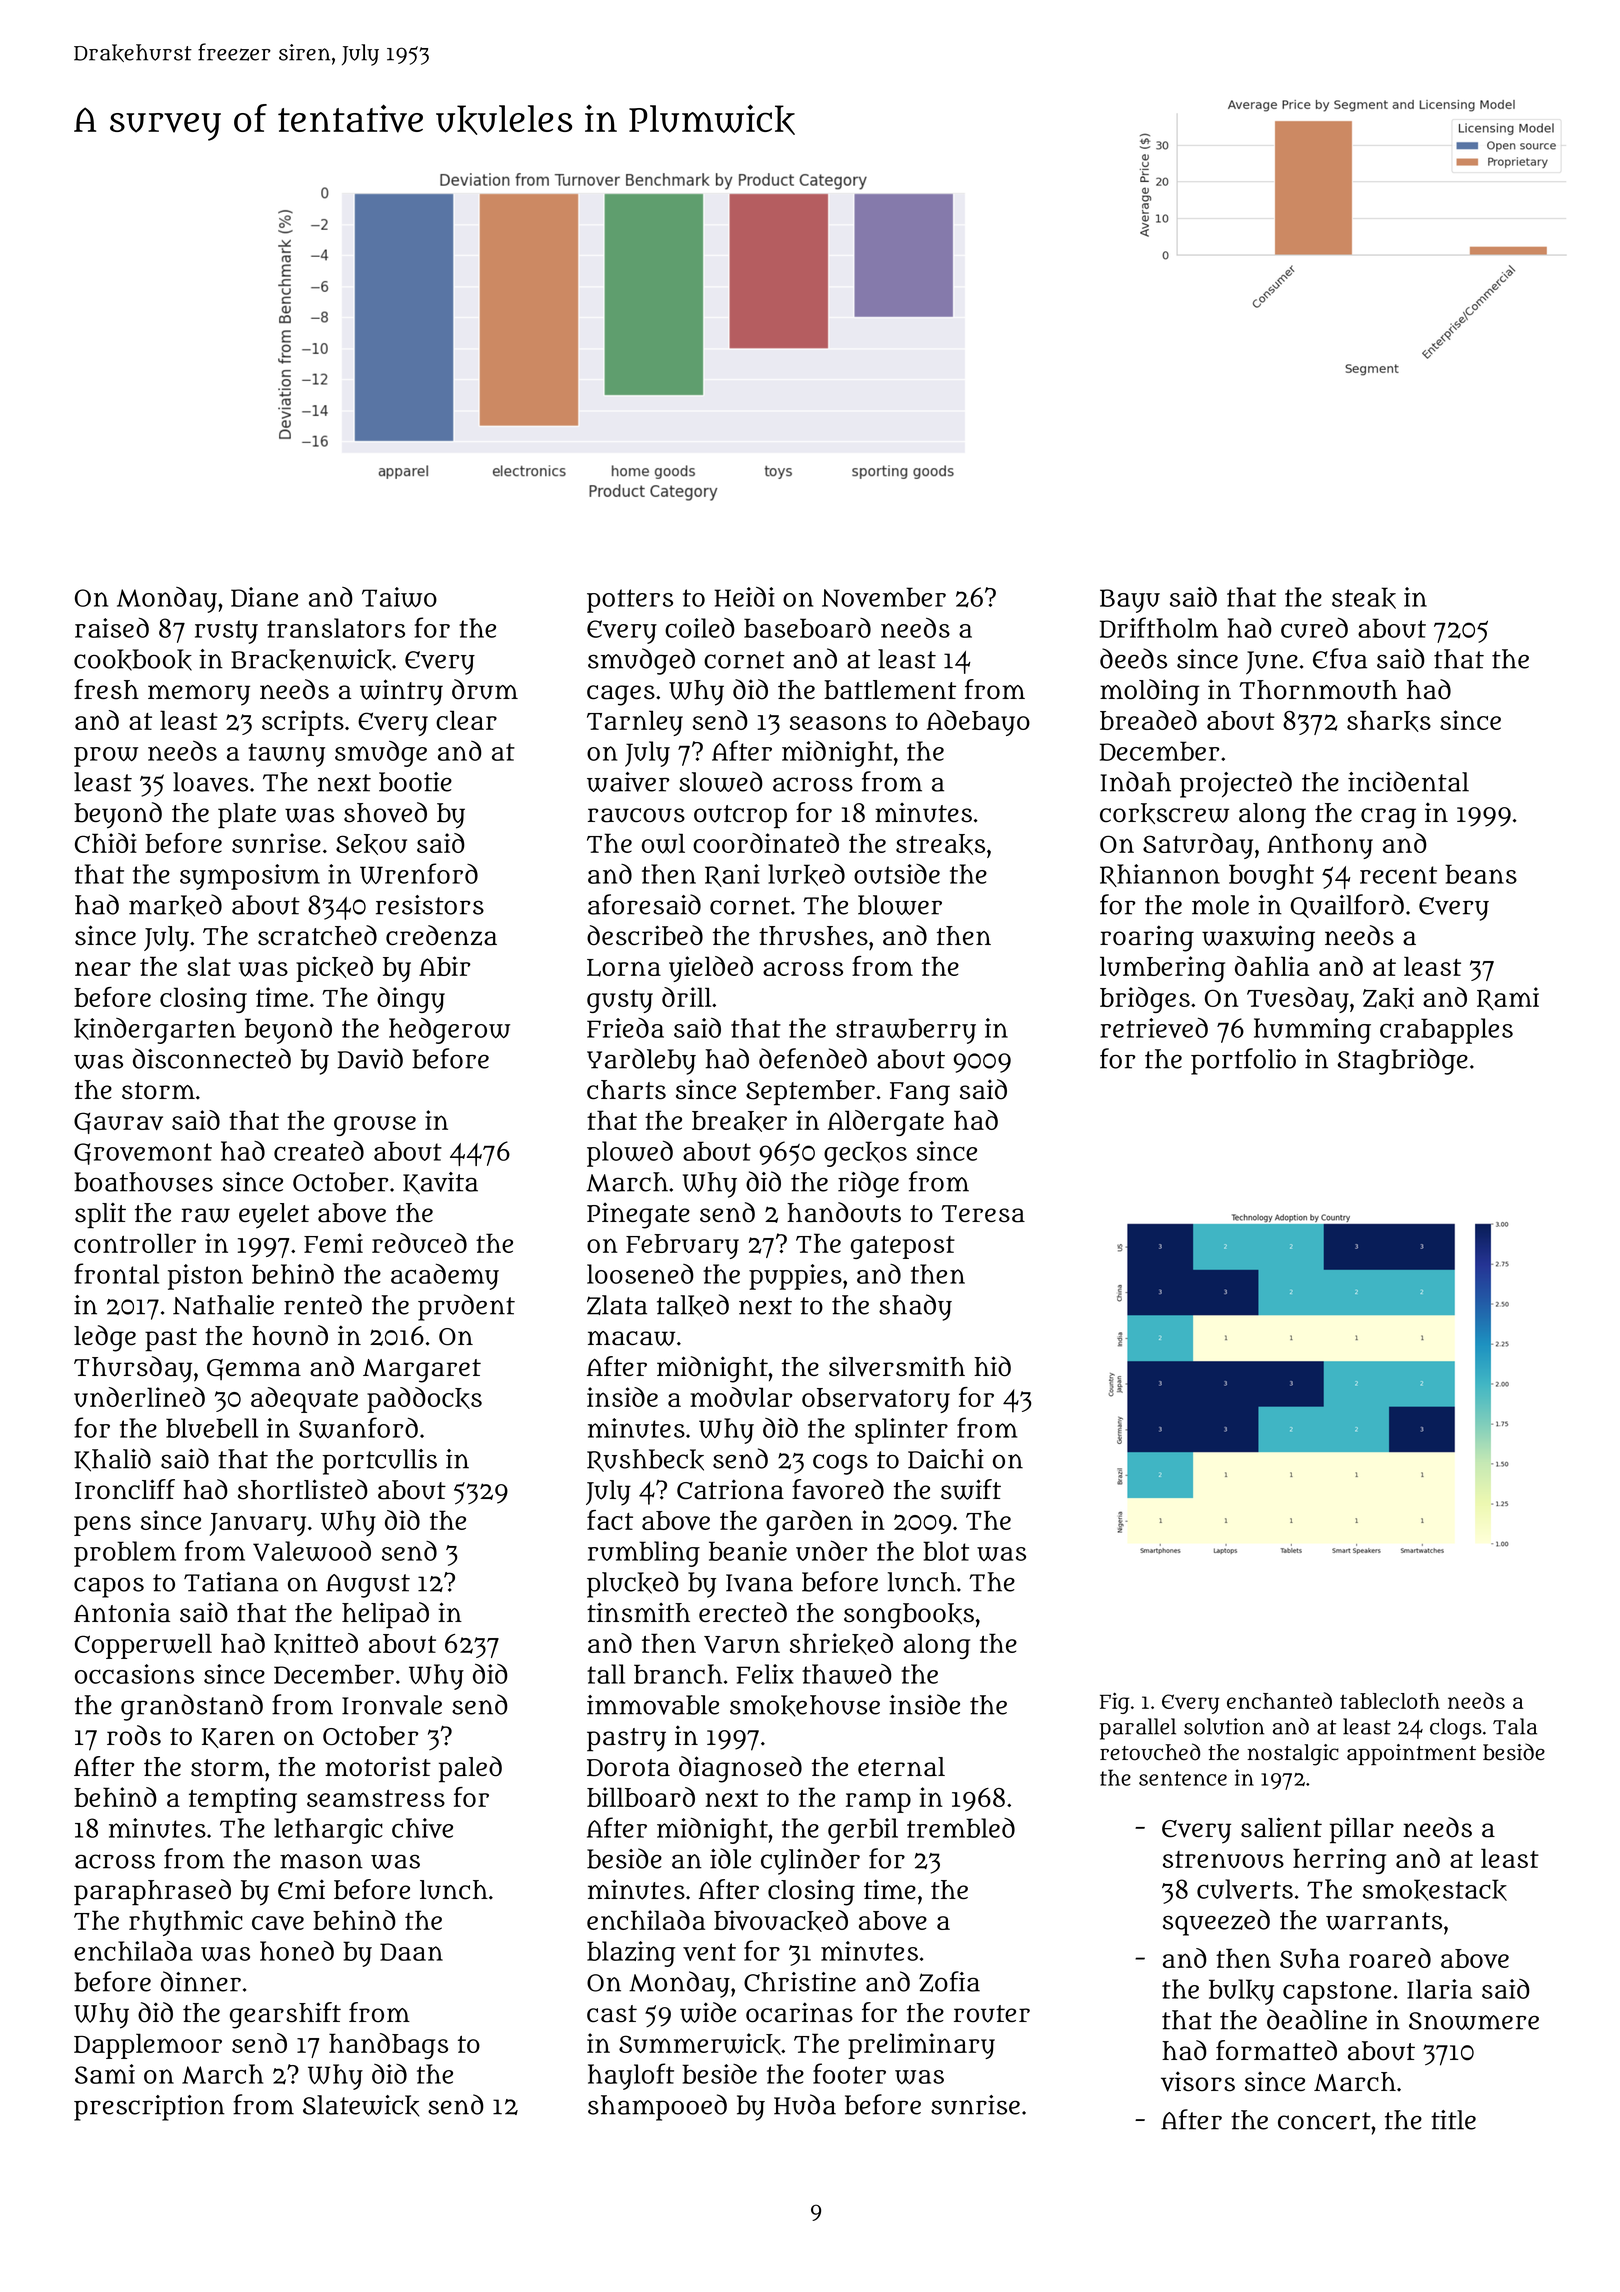 This page has width=1620, height=2292. Describe the element at coordinates (1243, 1061) in the page. I see `portfolio` at that location.
